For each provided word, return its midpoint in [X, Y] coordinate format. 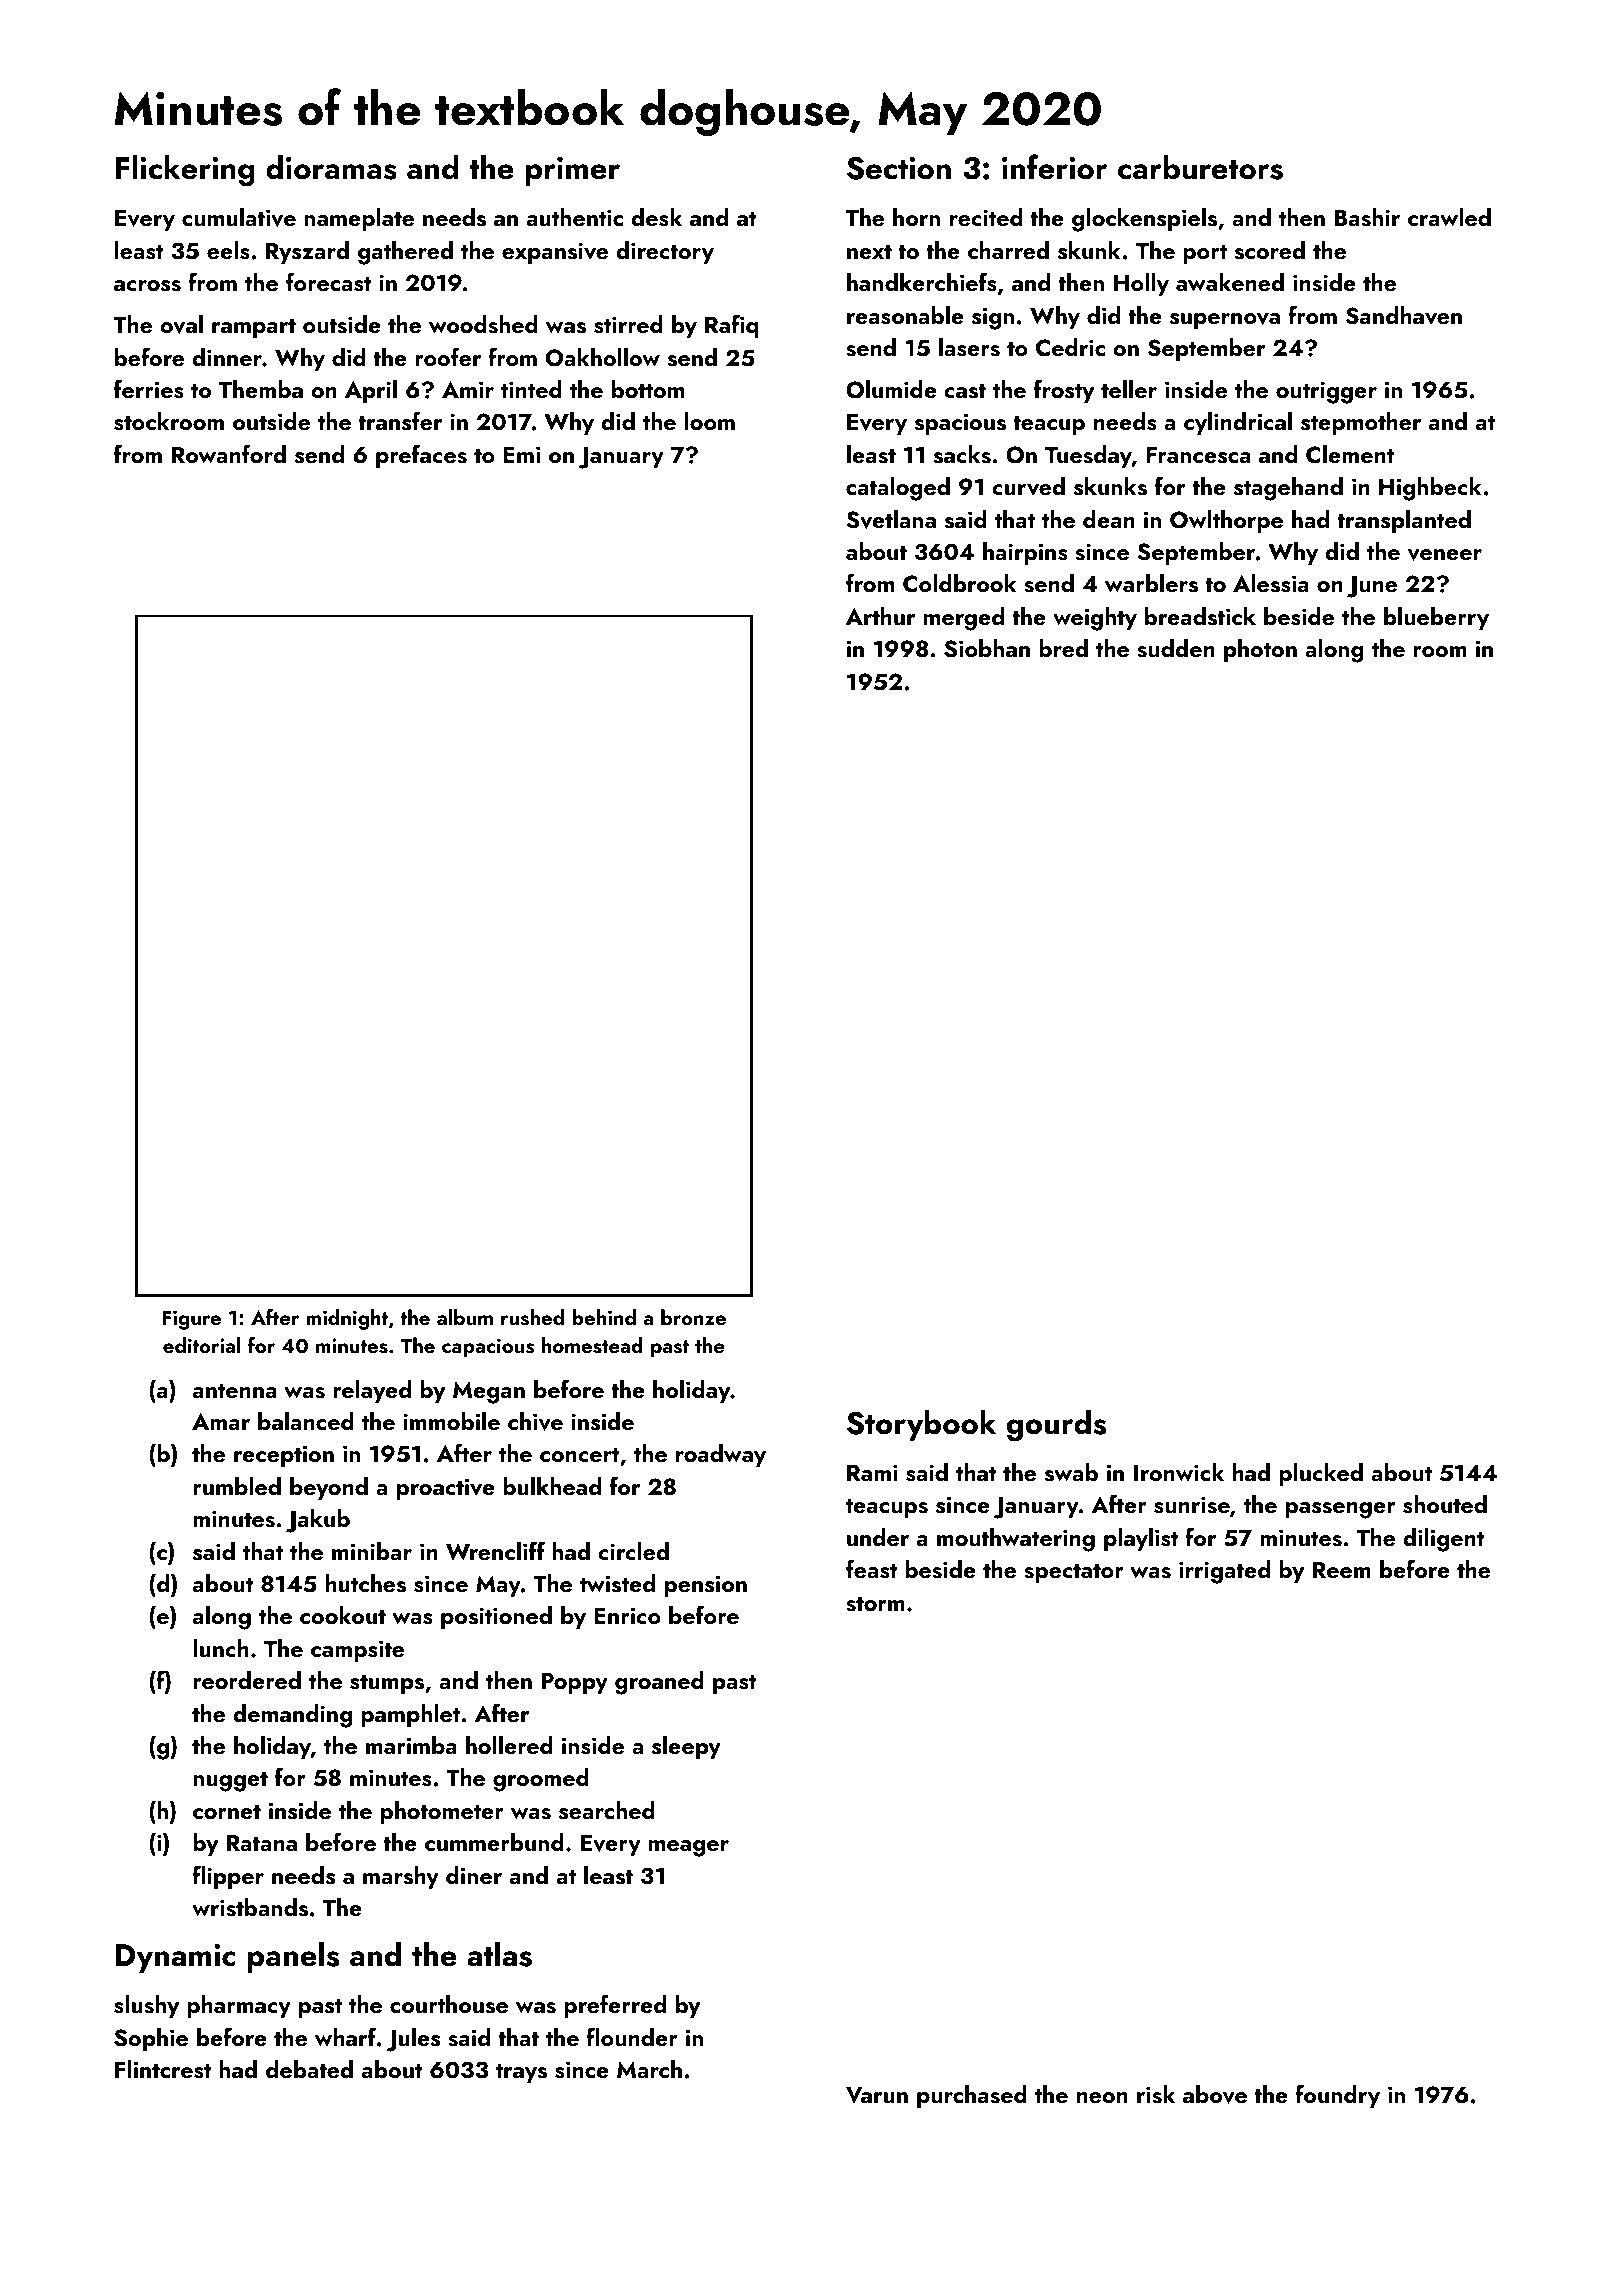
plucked [1321, 1474]
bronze [693, 1317]
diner [474, 1875]
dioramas [331, 167]
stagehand [1288, 489]
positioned [496, 1617]
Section [899, 168]
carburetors [1200, 167]
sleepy [686, 1747]
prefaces [421, 456]
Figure [191, 1320]
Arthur [880, 616]
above [1215, 2094]
